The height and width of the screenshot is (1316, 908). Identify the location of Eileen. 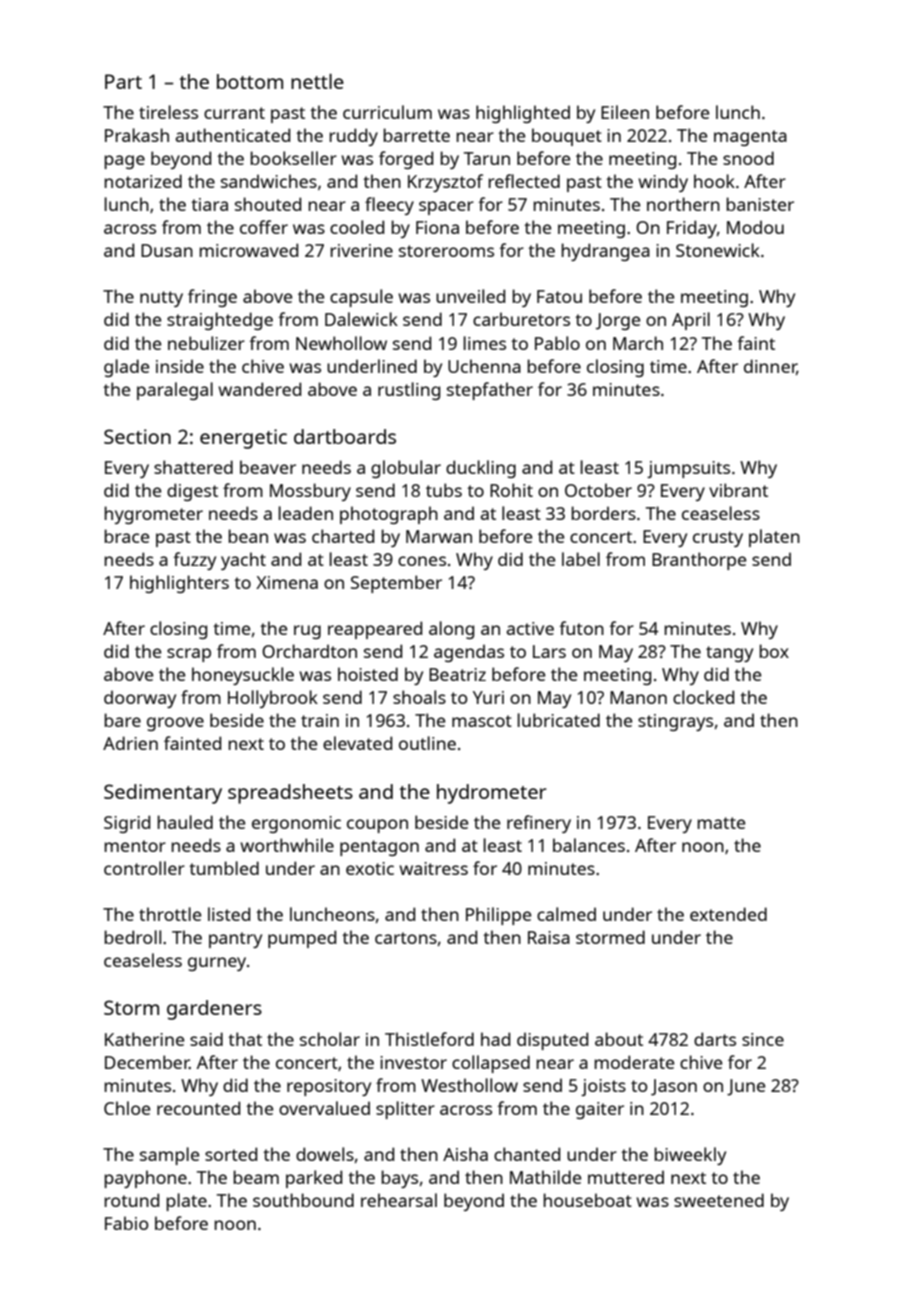
(625, 112).
